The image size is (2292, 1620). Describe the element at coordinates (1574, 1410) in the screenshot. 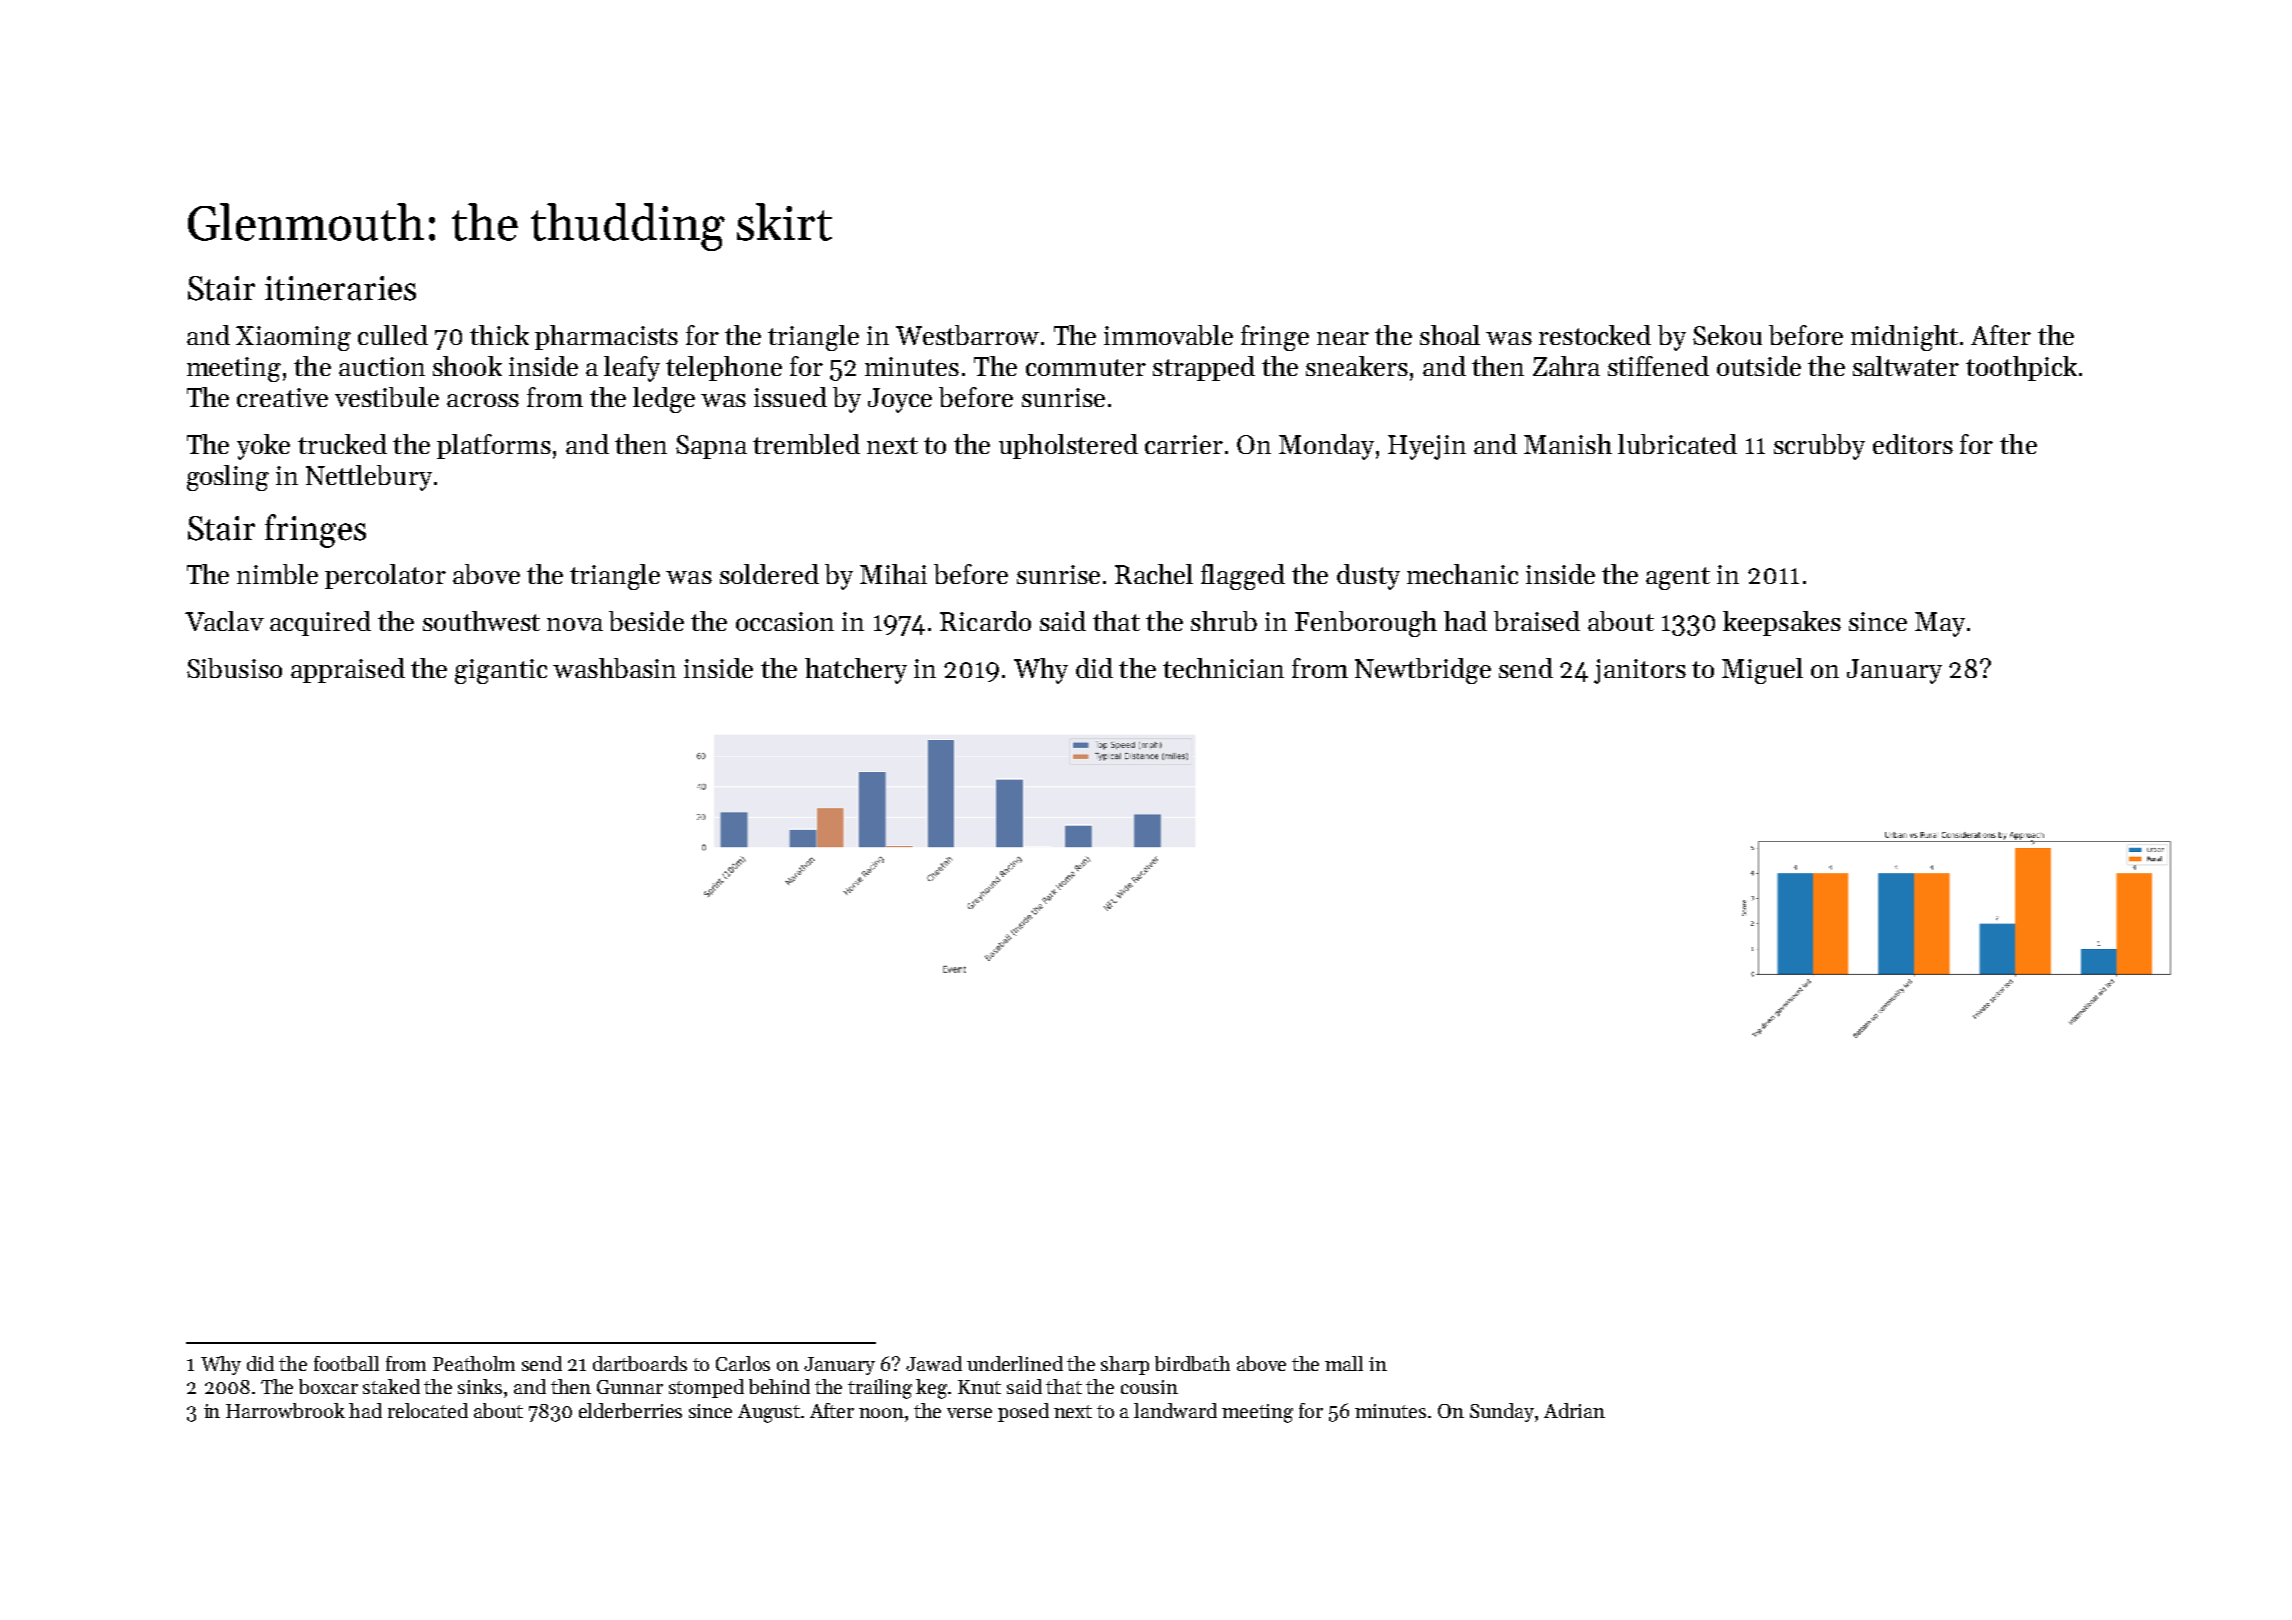

I see `Adrian` at that location.
